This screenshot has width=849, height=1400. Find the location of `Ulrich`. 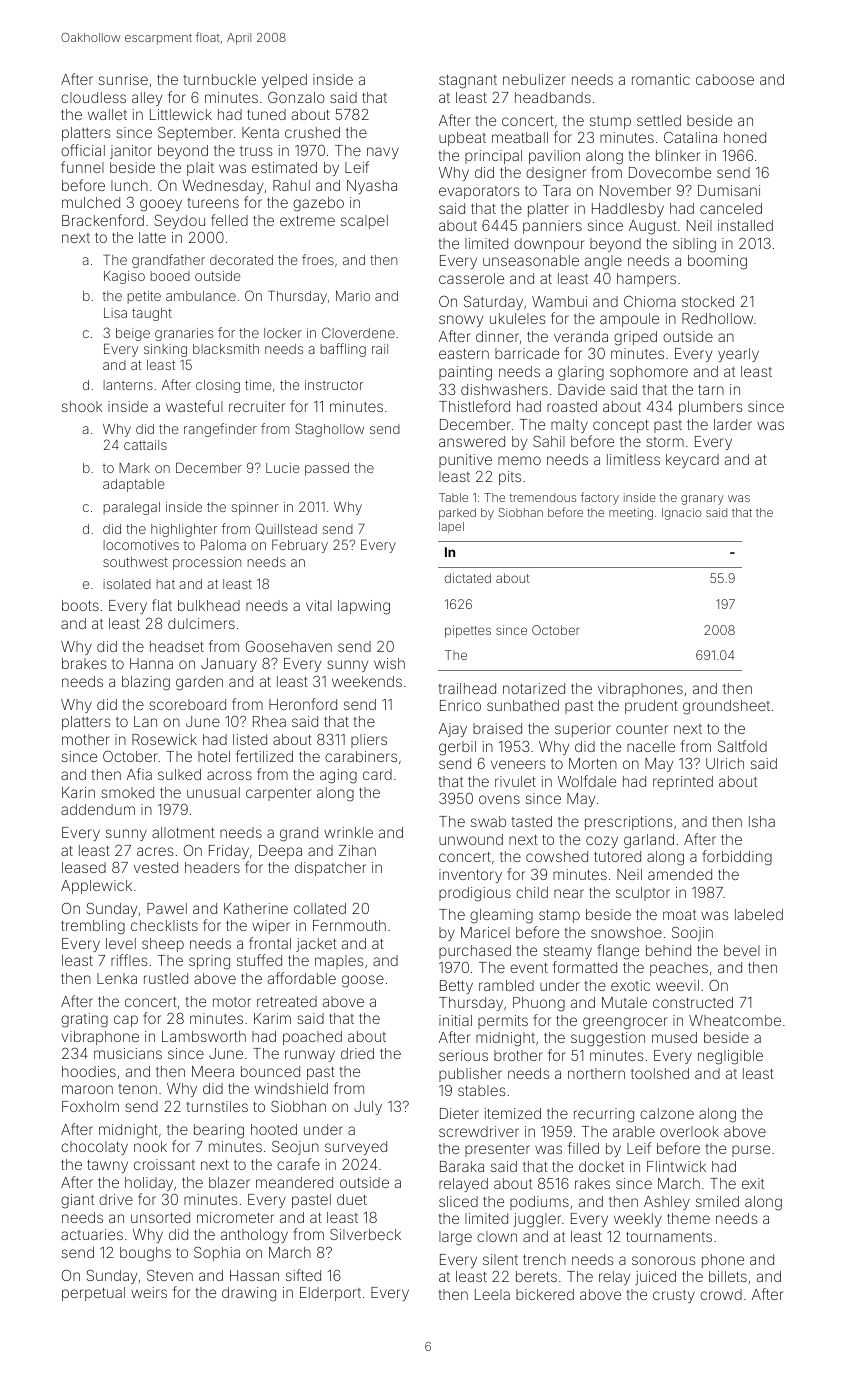

Ulrich is located at coordinates (725, 763).
